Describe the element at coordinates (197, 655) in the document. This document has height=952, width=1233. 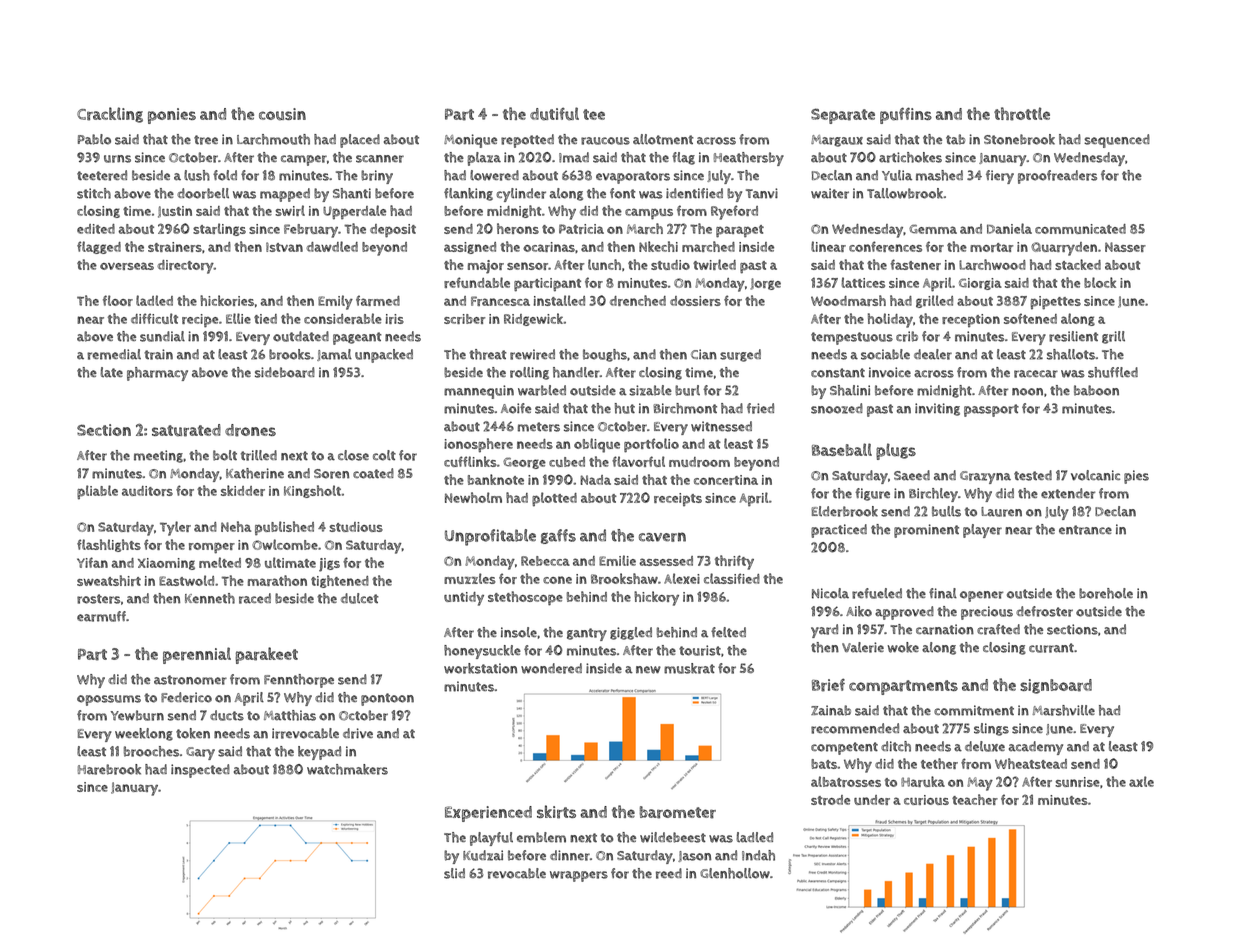
I see `perennial` at that location.
